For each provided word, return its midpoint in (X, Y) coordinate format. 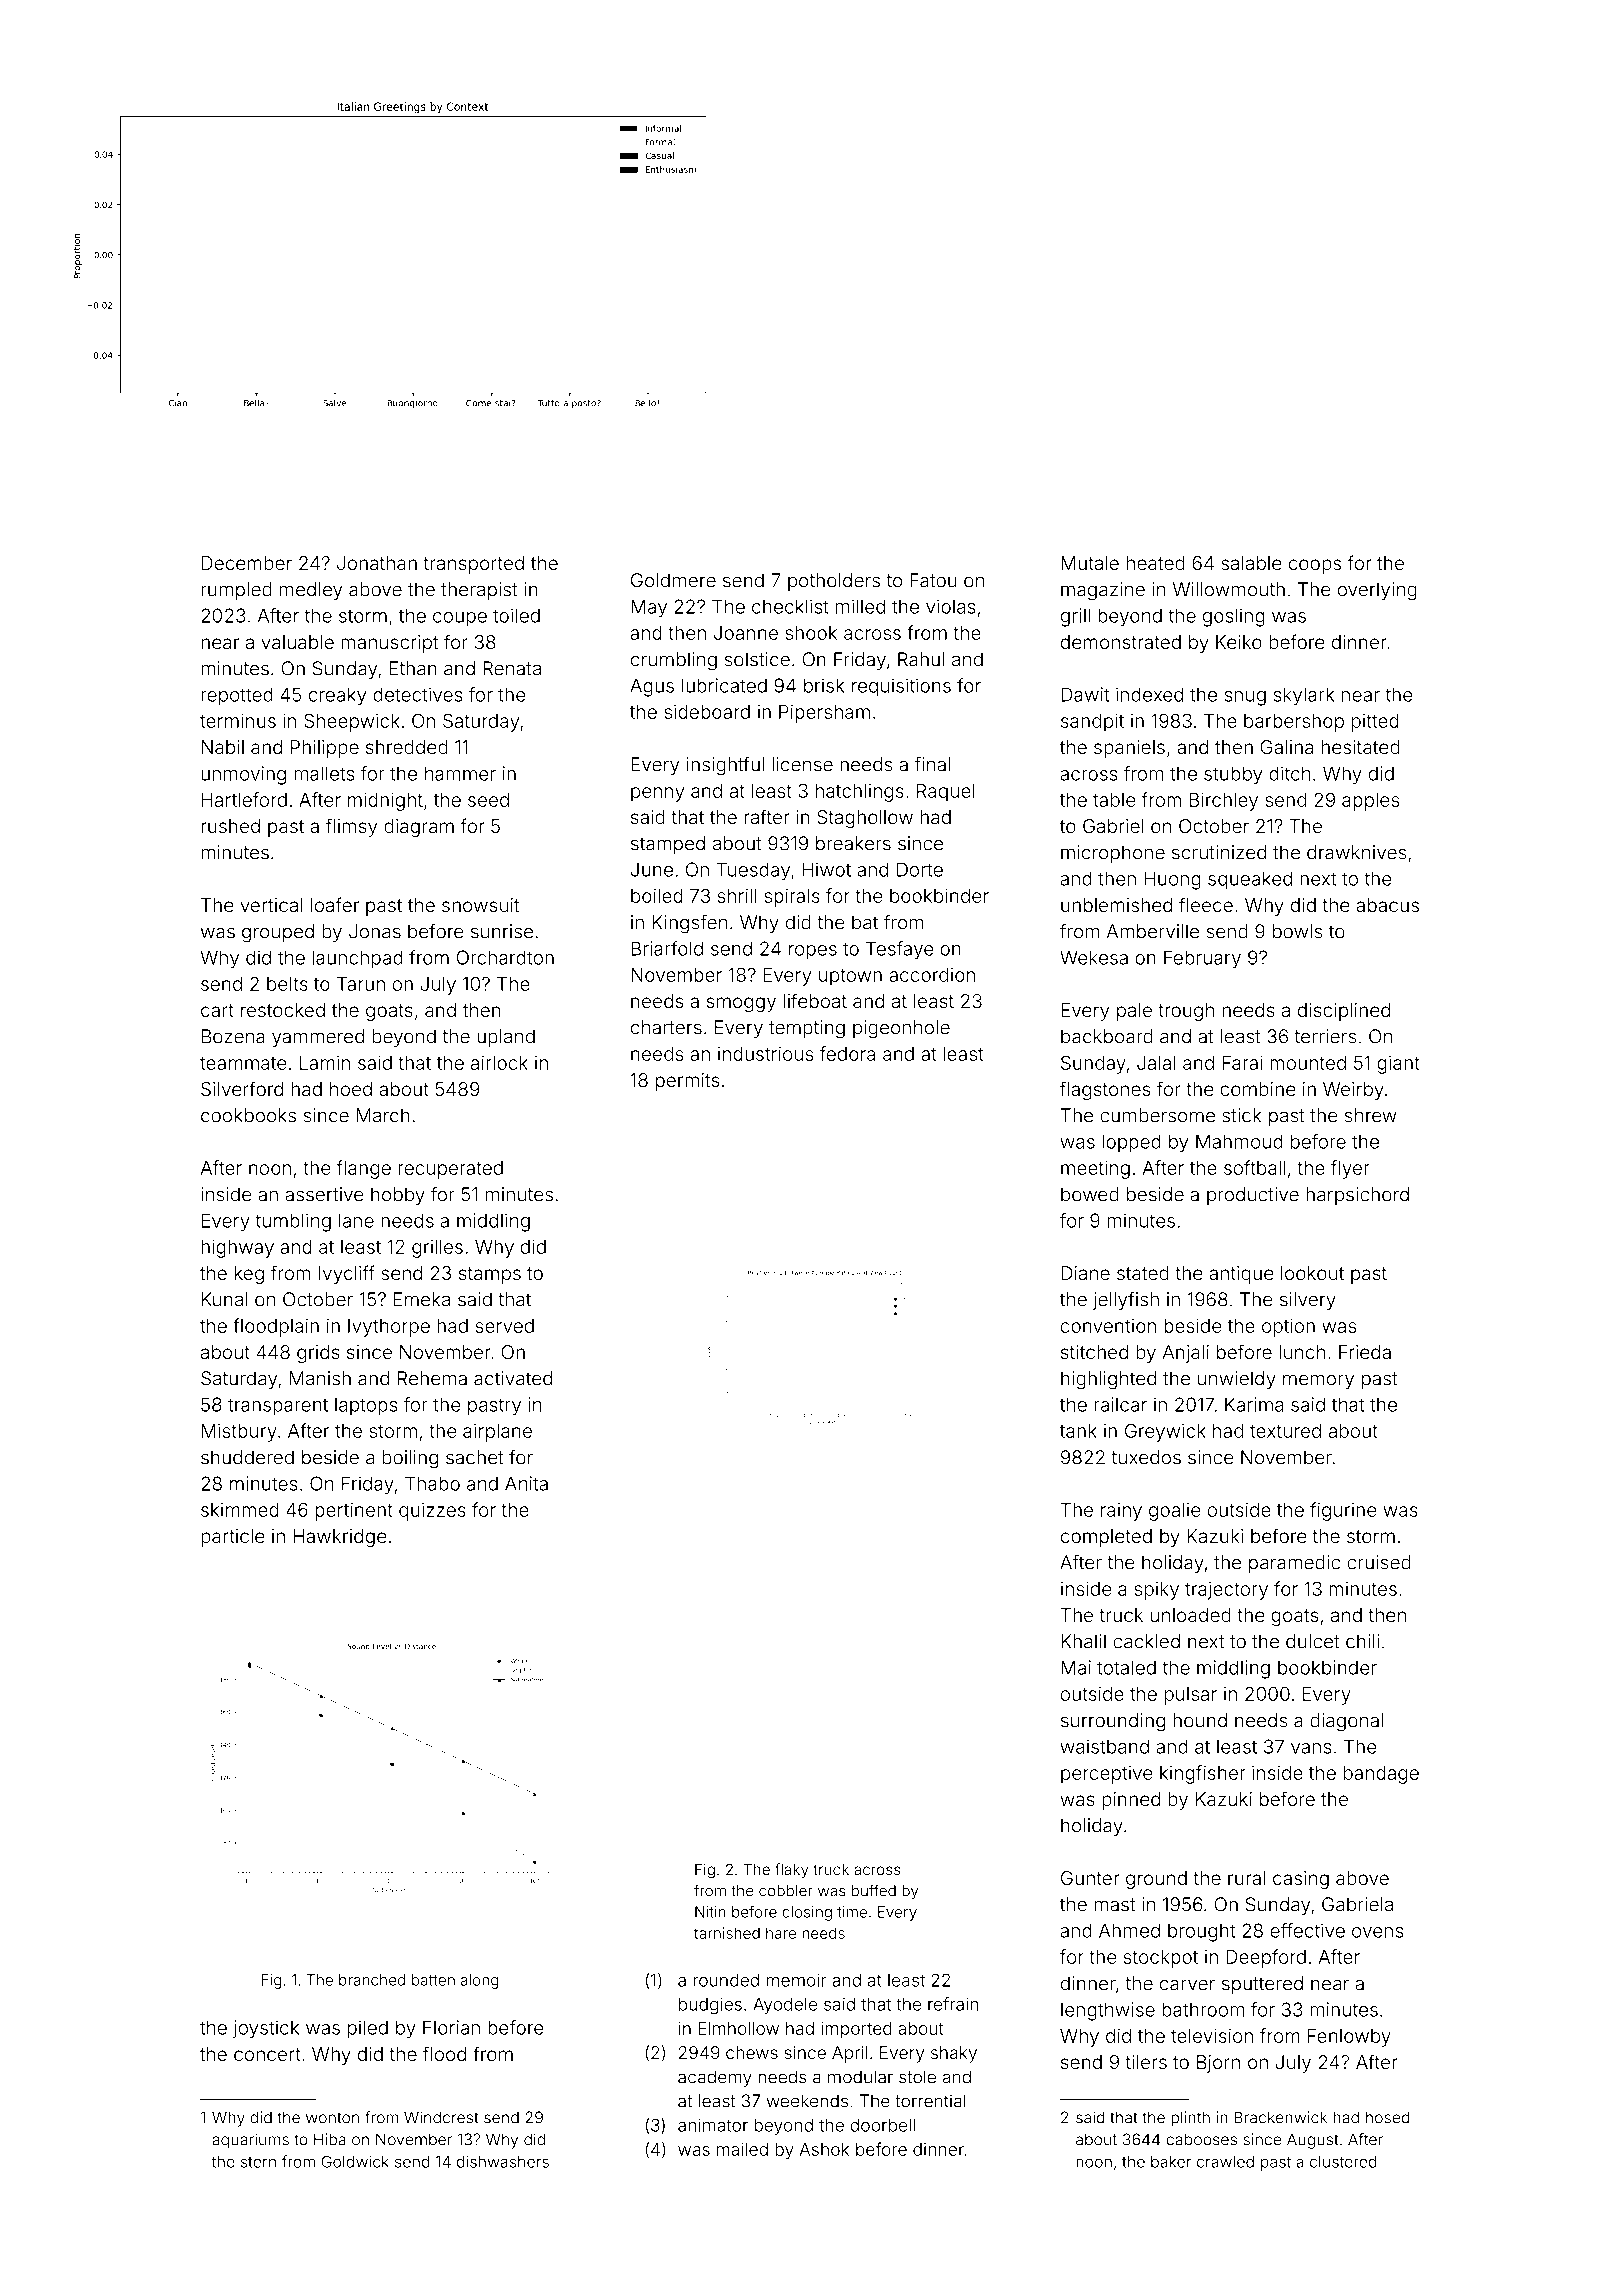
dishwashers (503, 2161)
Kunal (225, 1299)
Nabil (223, 747)
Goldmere (673, 580)
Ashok (824, 2149)
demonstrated (1121, 642)
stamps (490, 1275)
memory (1318, 1381)
